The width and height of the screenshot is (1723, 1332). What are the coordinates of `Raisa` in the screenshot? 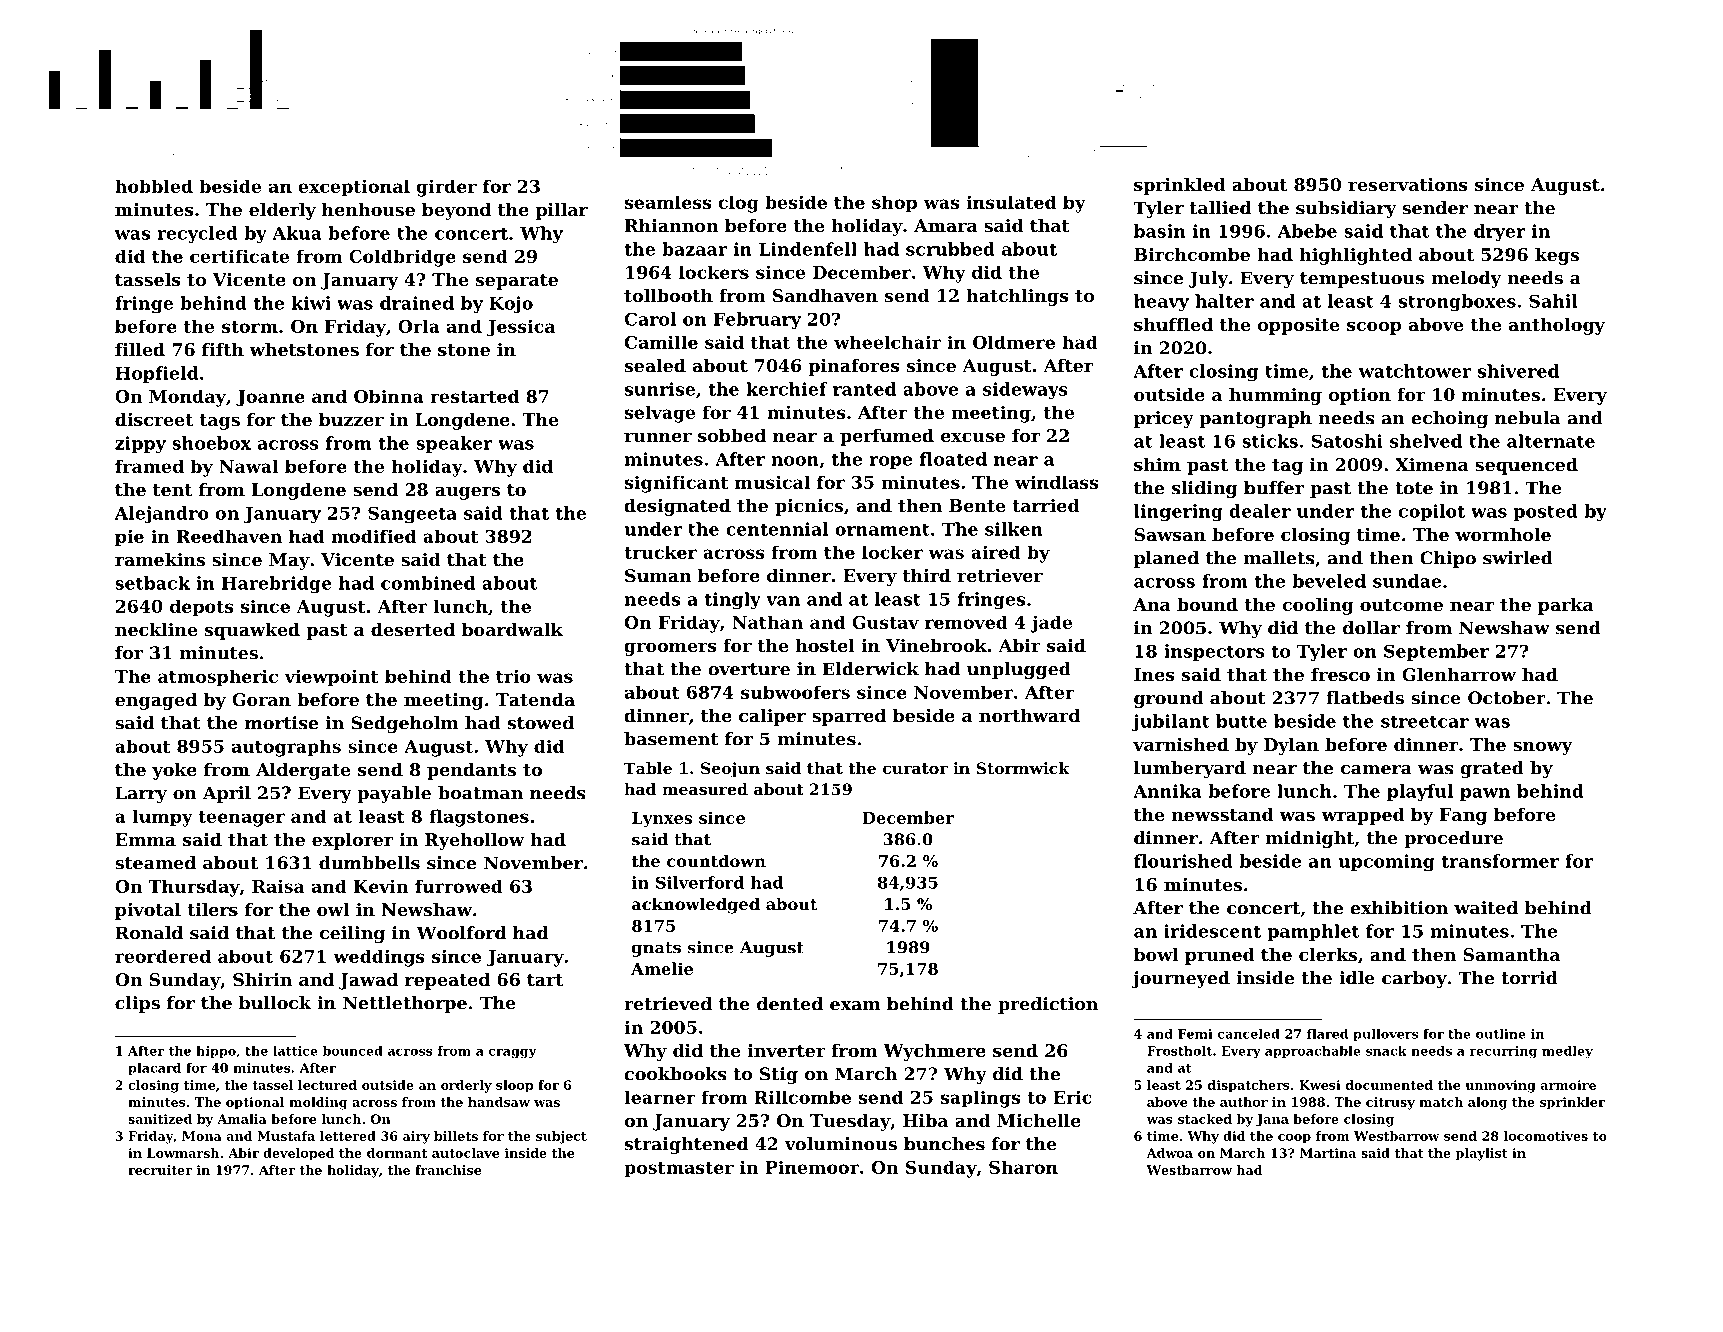 It's located at (278, 886).
